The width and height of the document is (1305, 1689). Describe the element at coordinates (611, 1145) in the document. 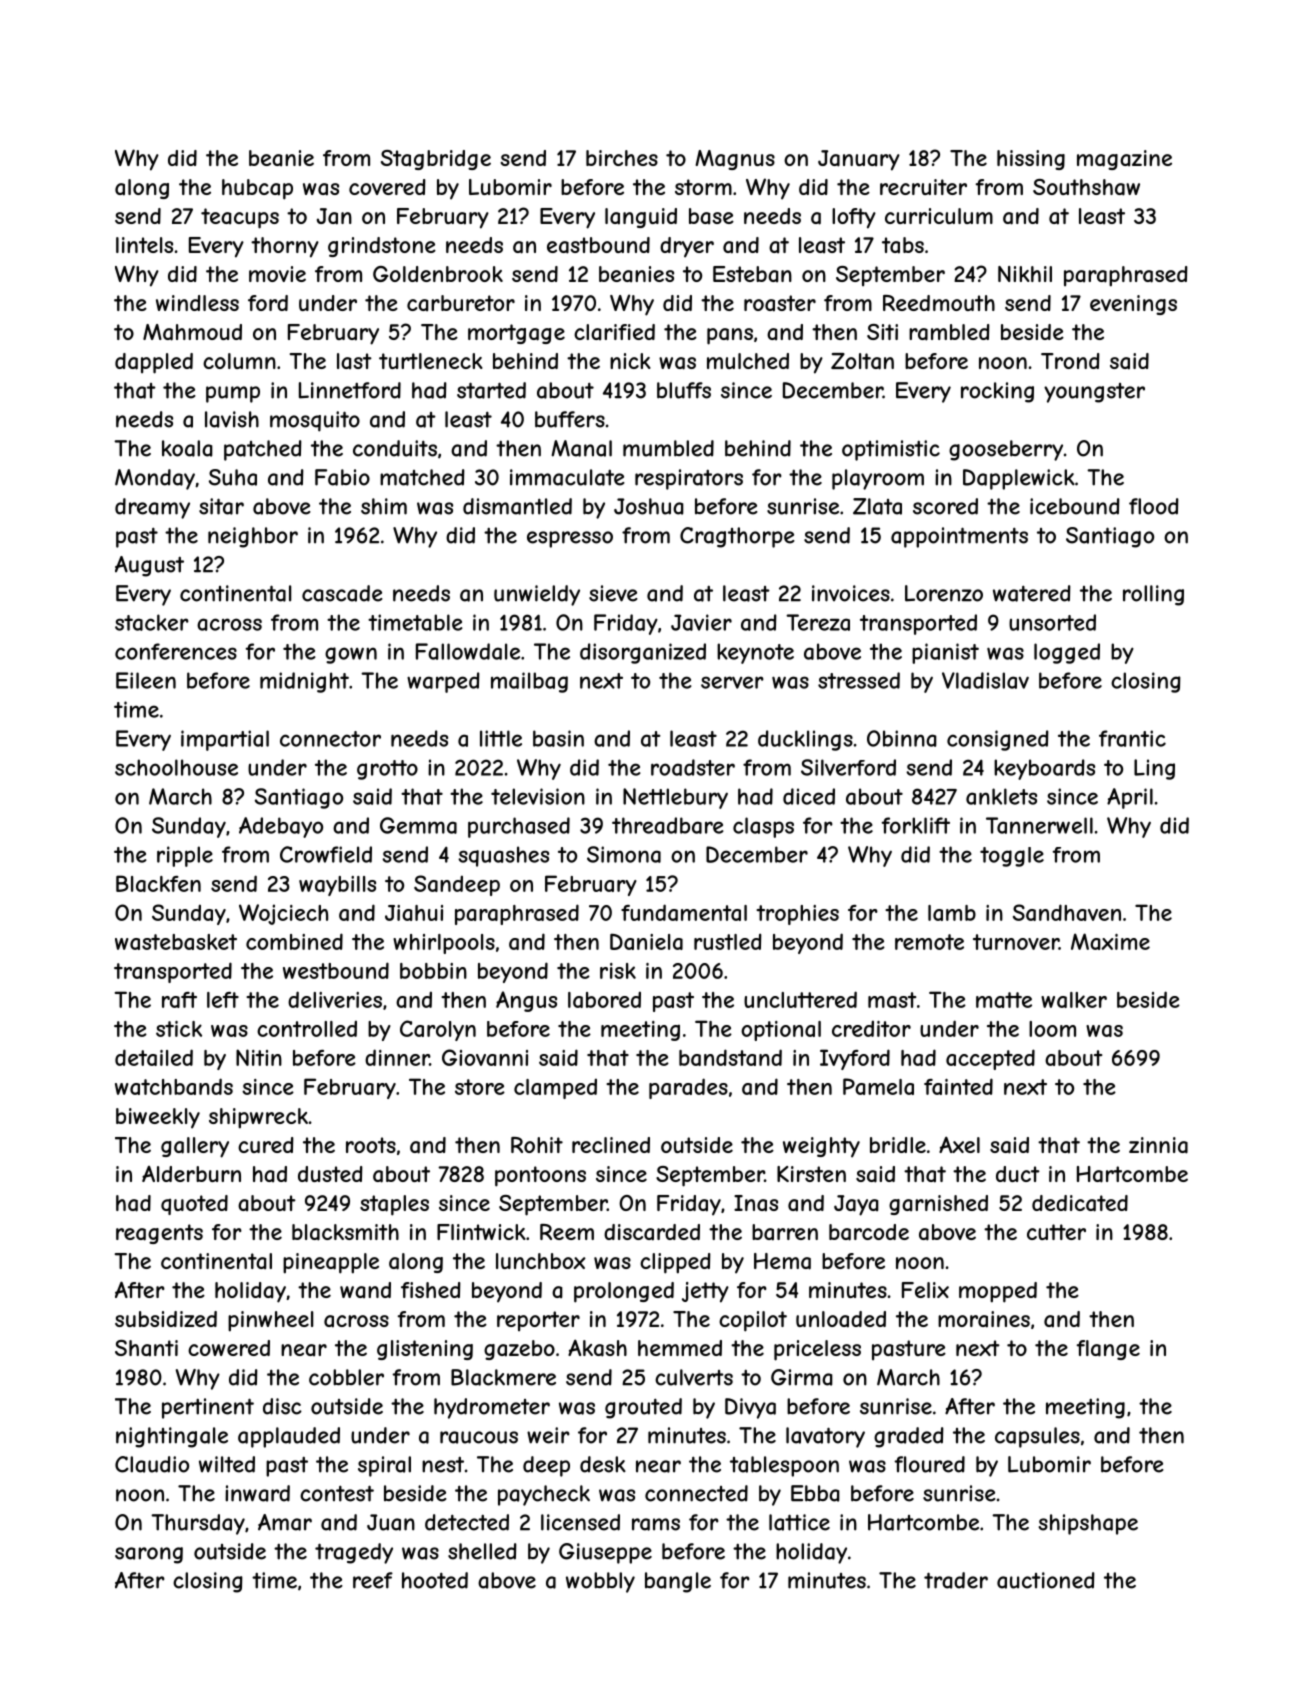

I see `reclined` at that location.
